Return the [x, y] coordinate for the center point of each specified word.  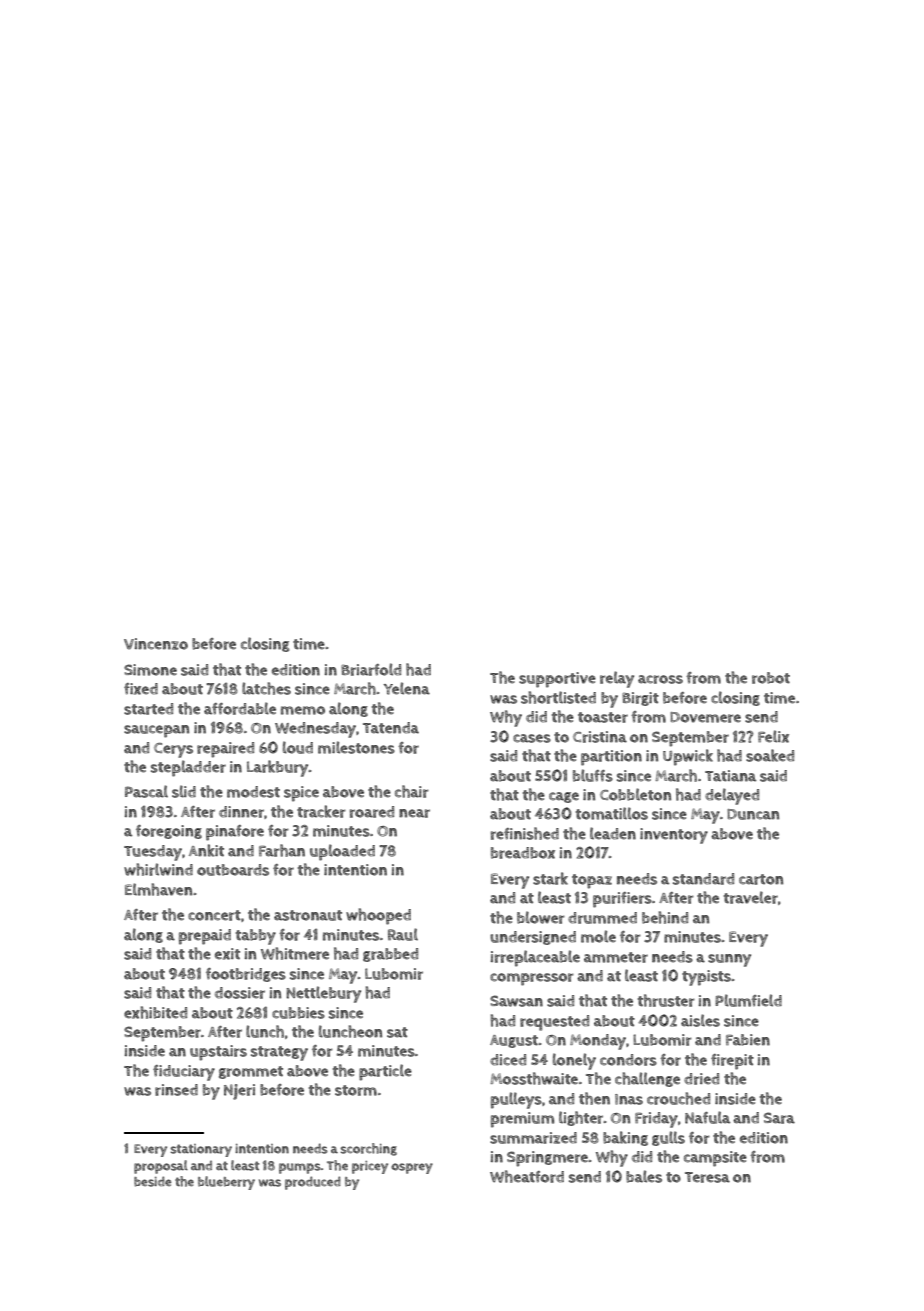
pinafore [235, 833]
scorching [368, 1149]
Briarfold [371, 669]
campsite [715, 1159]
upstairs [218, 1053]
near [414, 813]
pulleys [516, 1100]
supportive [557, 680]
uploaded [342, 852]
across [660, 679]
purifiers [622, 900]
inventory [674, 836]
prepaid [205, 937]
